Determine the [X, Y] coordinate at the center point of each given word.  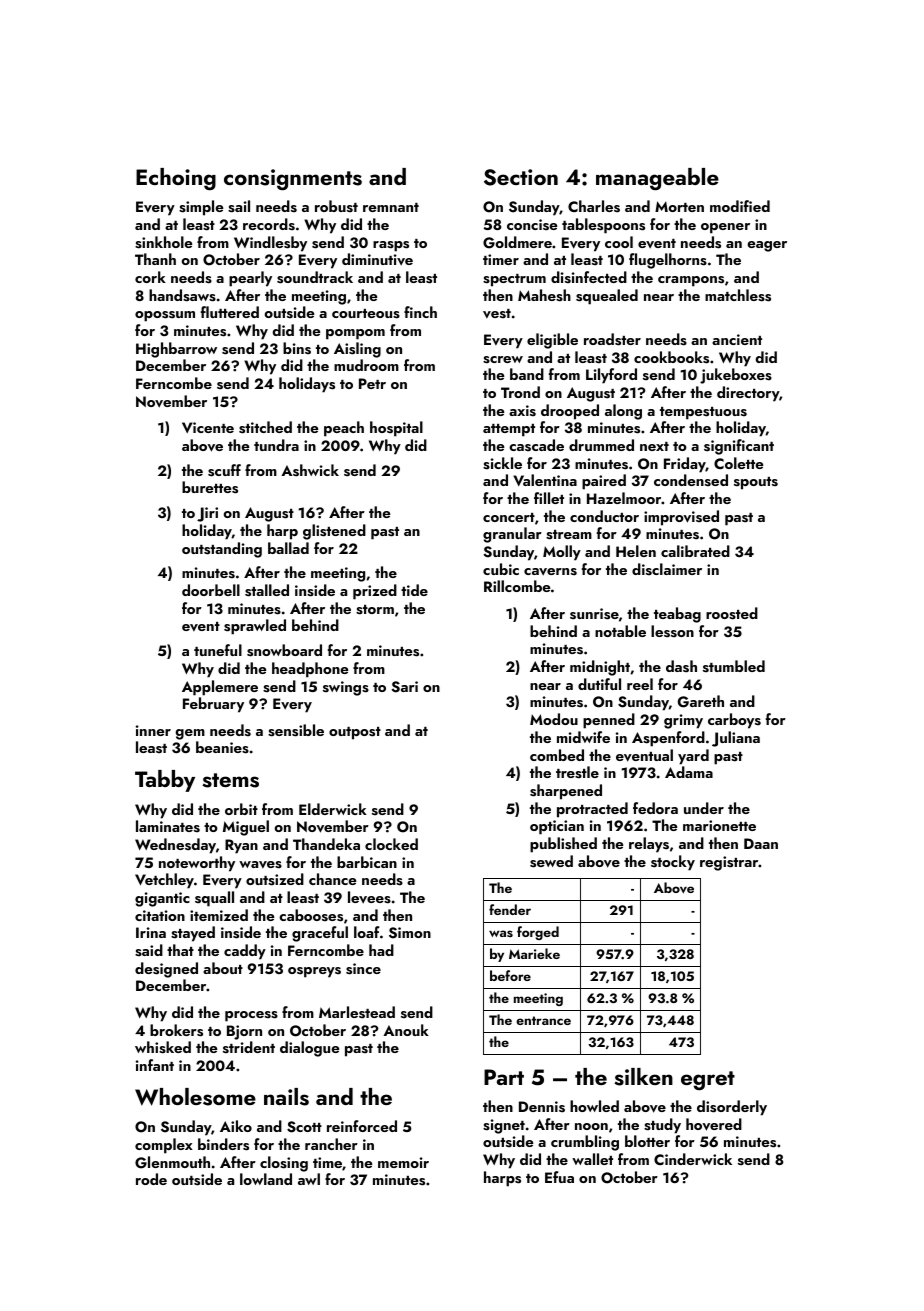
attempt [509, 430]
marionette [719, 825]
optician [557, 827]
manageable [657, 179]
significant [739, 447]
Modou [554, 719]
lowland [266, 1179]
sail [239, 206]
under [704, 808]
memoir [403, 1162]
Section [521, 177]
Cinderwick [693, 1159]
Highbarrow [176, 350]
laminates [168, 826]
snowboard [284, 650]
